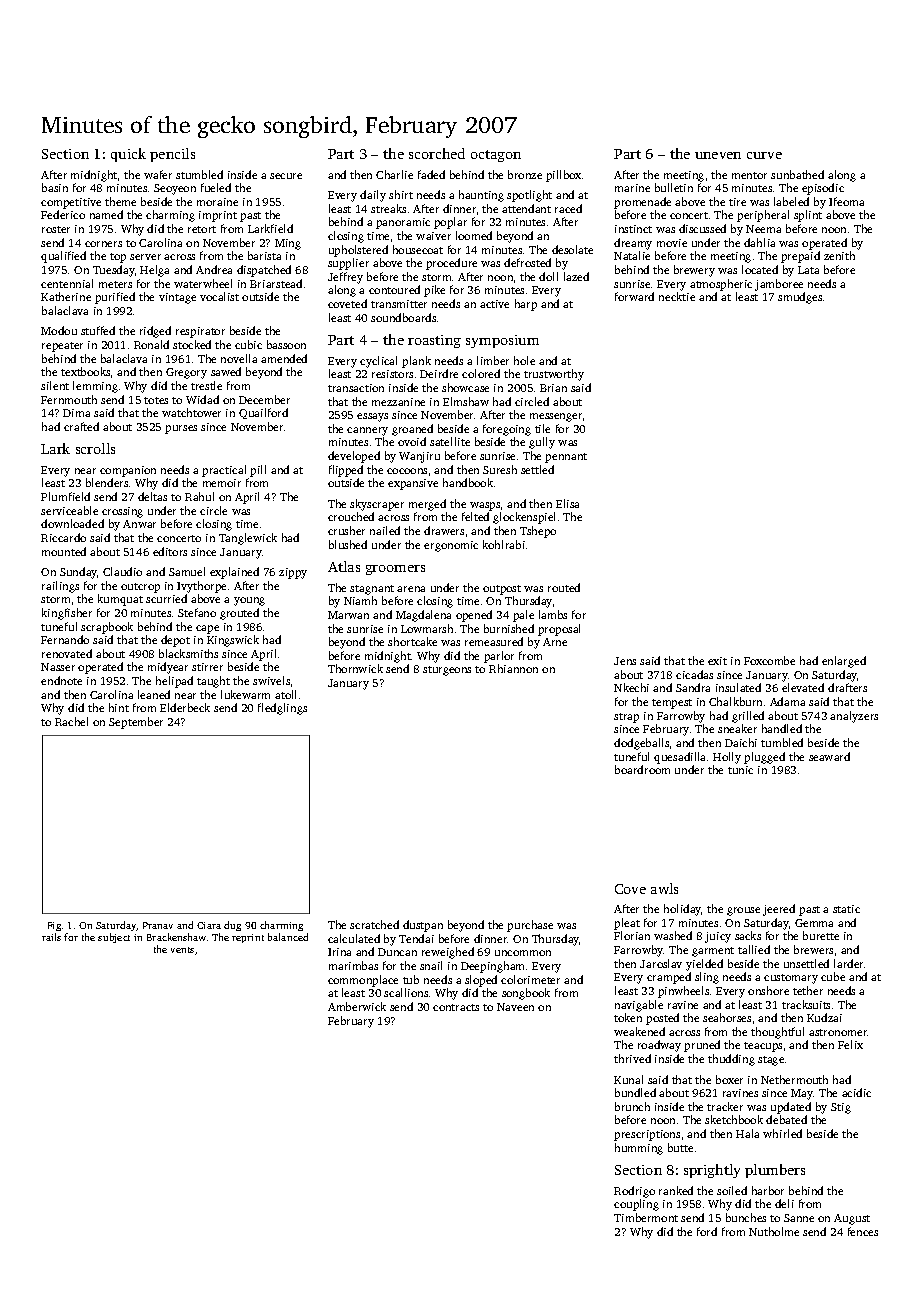 The width and height of the screenshot is (924, 1308). What do you see at coordinates (172, 155) in the screenshot?
I see `pencils` at bounding box center [172, 155].
